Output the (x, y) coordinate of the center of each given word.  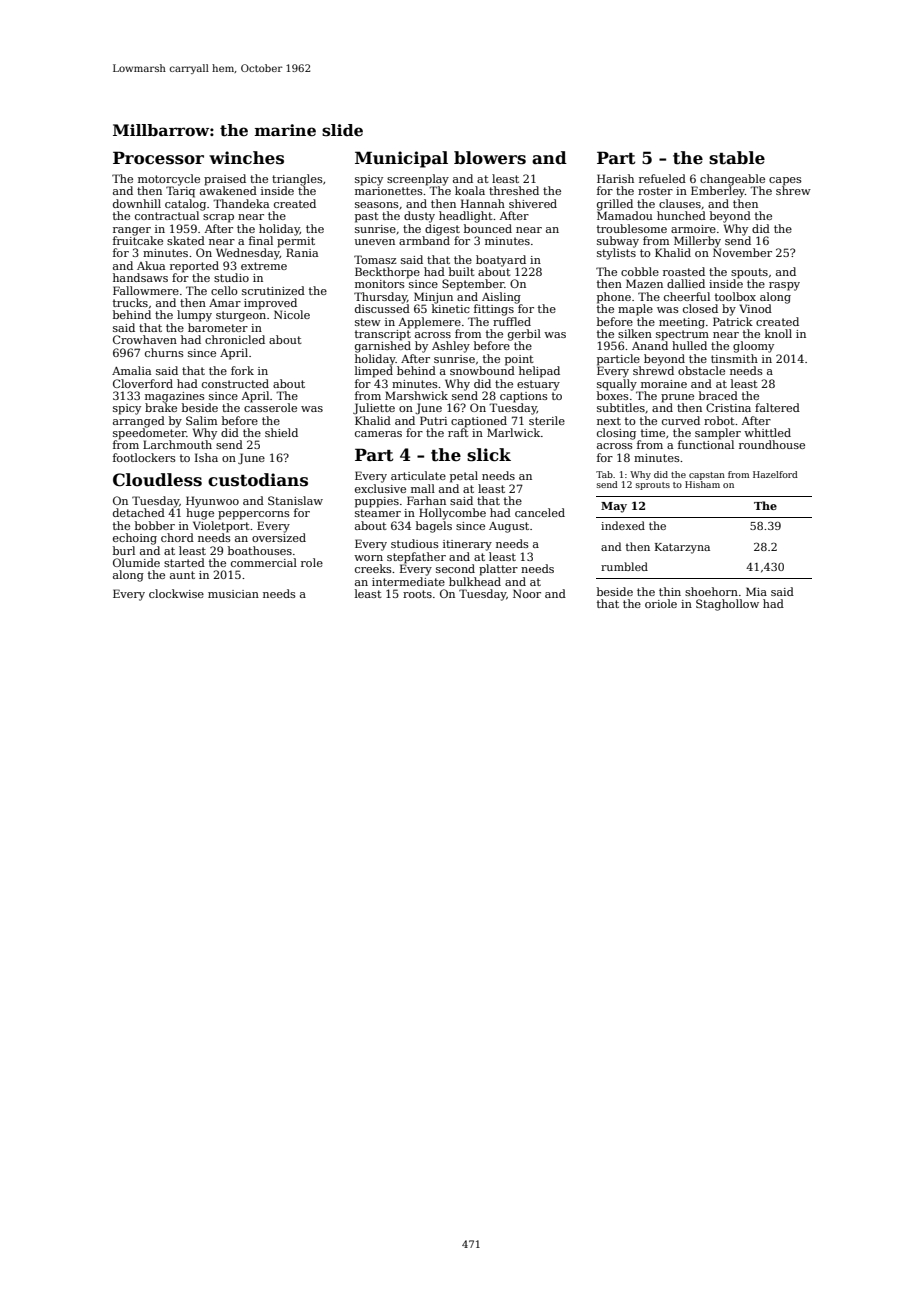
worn (368, 558)
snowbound (482, 370)
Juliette (374, 408)
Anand (650, 345)
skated (186, 240)
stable (737, 158)
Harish (615, 178)
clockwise (176, 593)
